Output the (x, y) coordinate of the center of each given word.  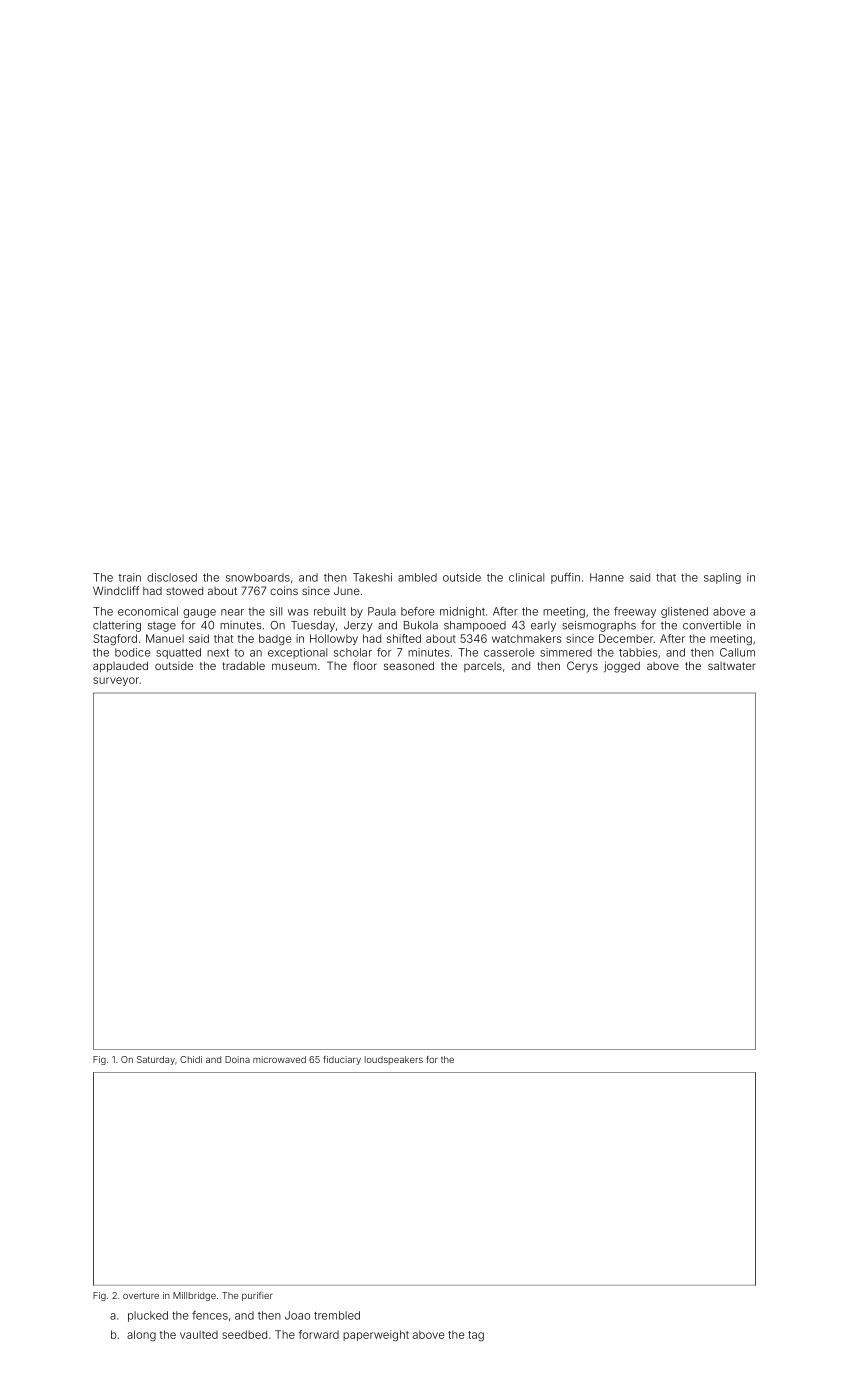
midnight (462, 612)
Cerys (582, 667)
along (141, 1335)
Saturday (156, 1060)
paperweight (376, 1335)
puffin (565, 578)
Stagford (115, 639)
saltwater (731, 666)
